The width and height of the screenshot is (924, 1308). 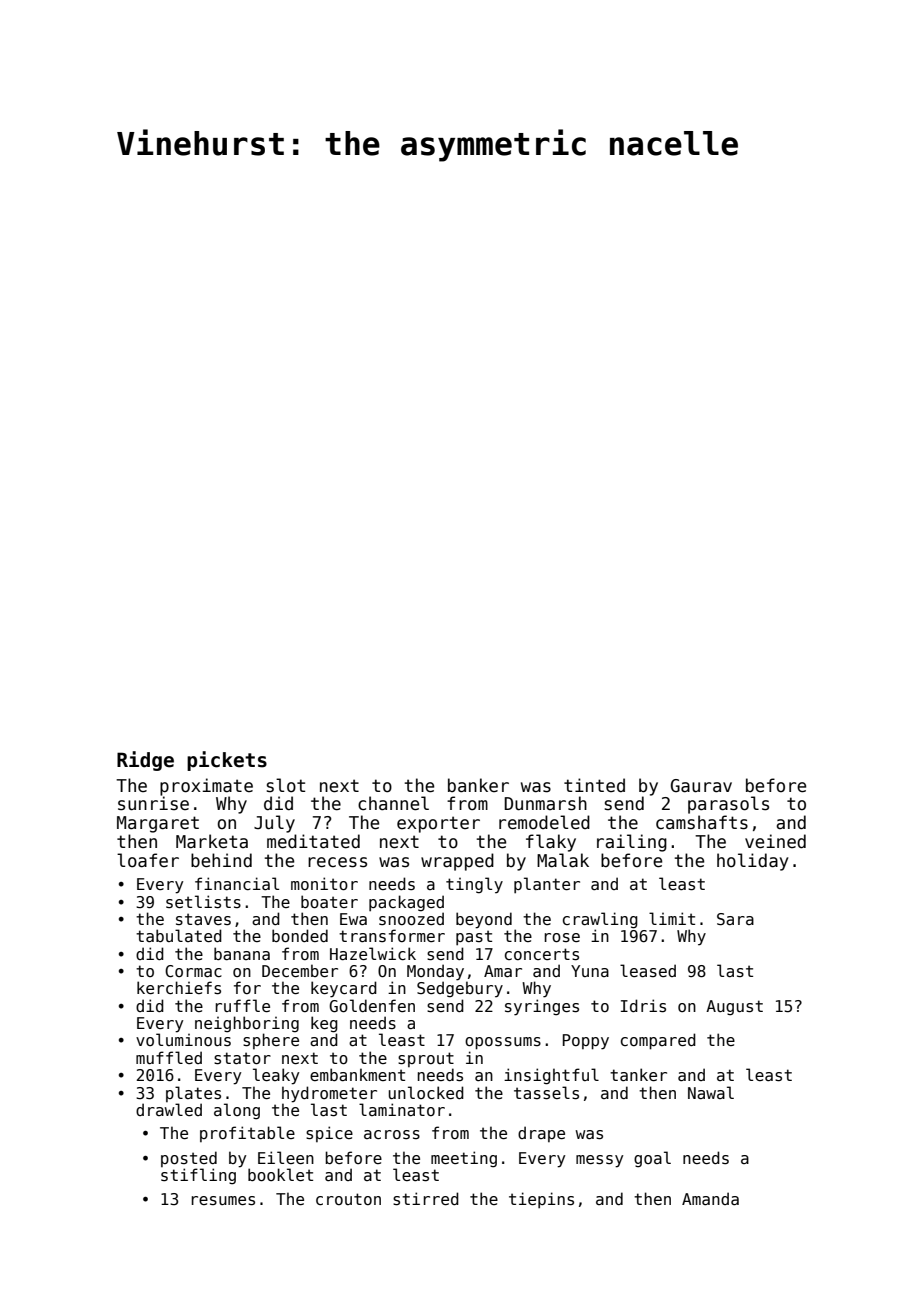 What do you see at coordinates (286, 785) in the screenshot?
I see `slot` at bounding box center [286, 785].
